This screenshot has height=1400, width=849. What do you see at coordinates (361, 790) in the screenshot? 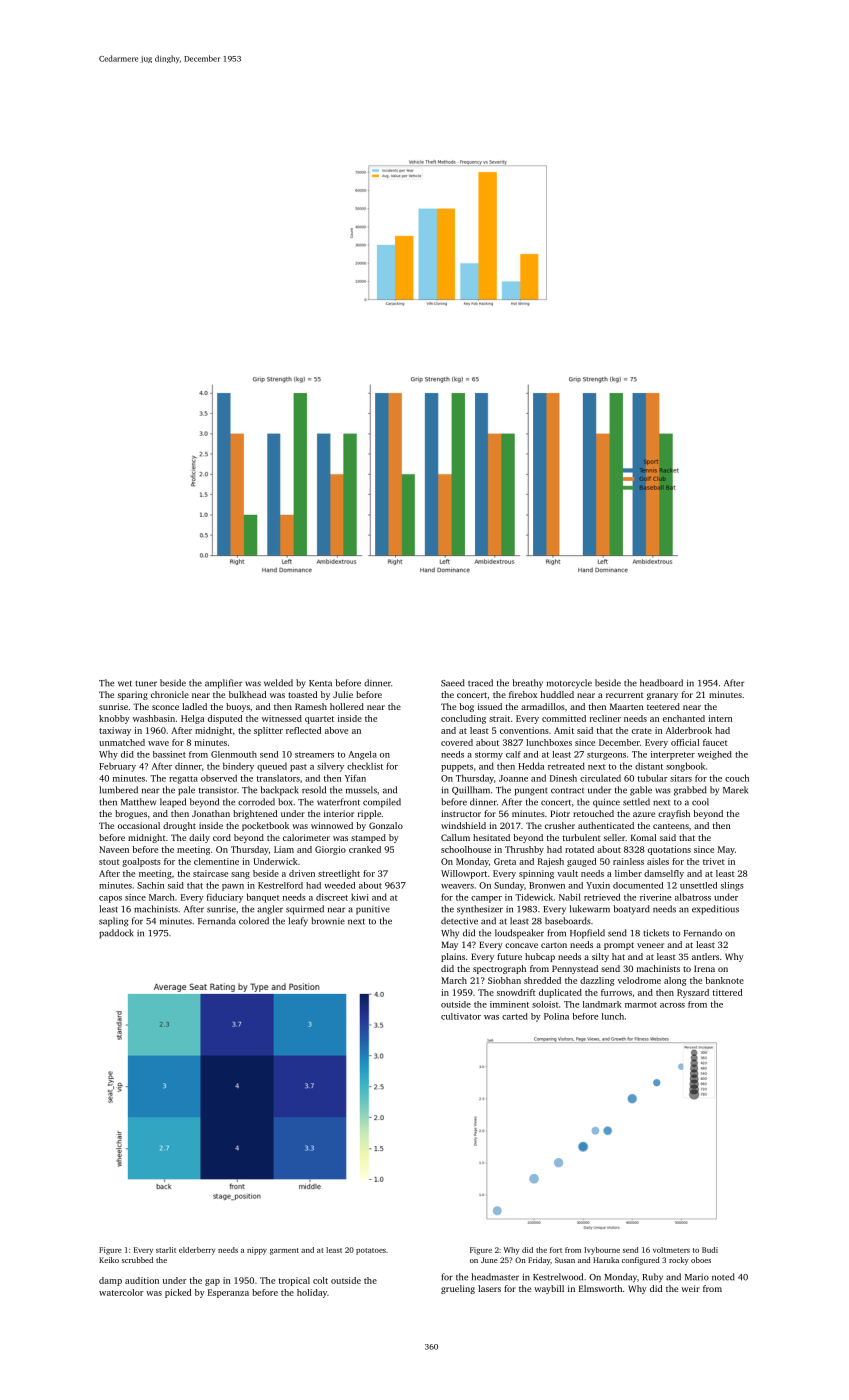
I see `mussels` at bounding box center [361, 790].
